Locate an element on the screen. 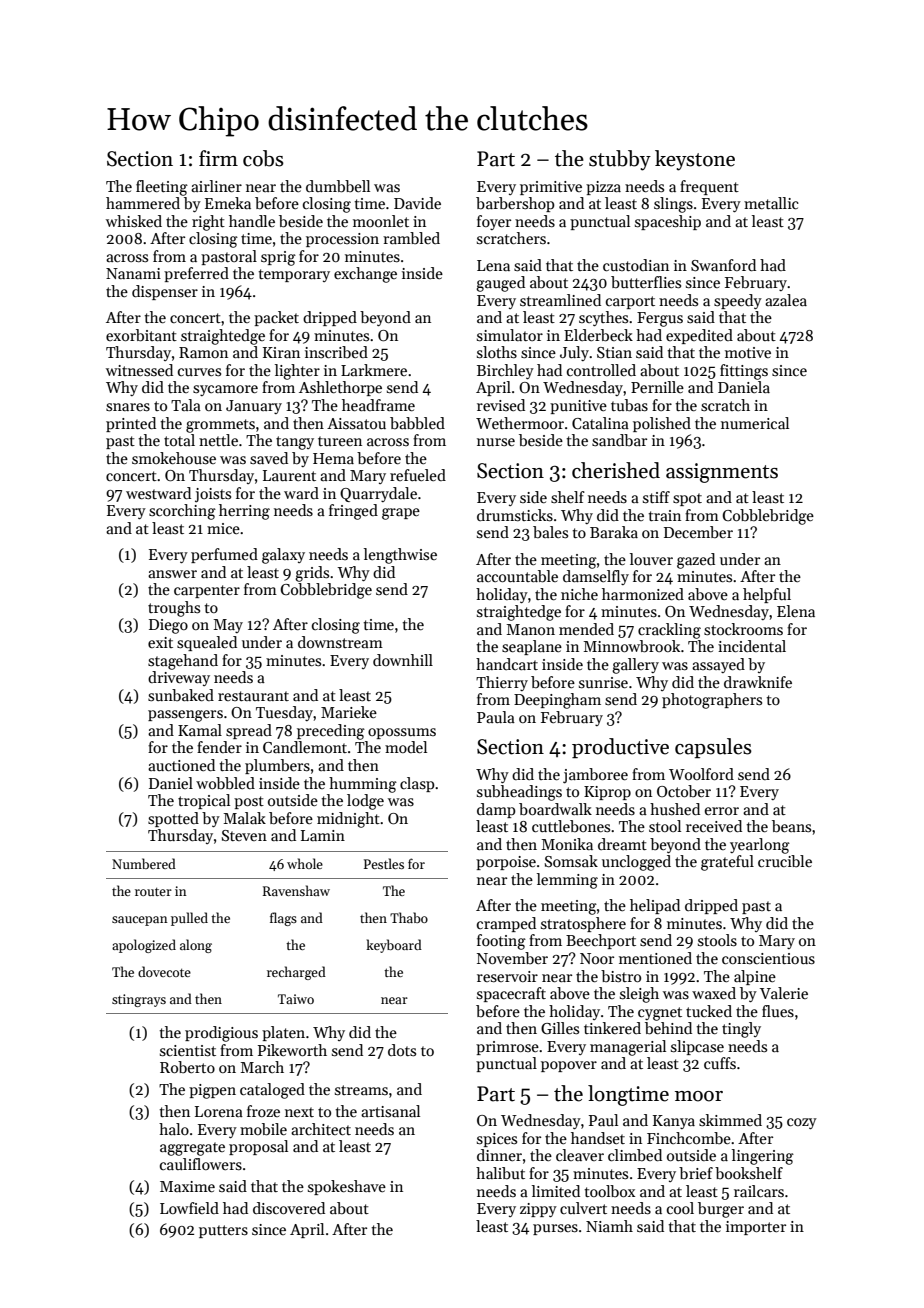 This screenshot has height=1308, width=924. assignments is located at coordinates (722, 473).
